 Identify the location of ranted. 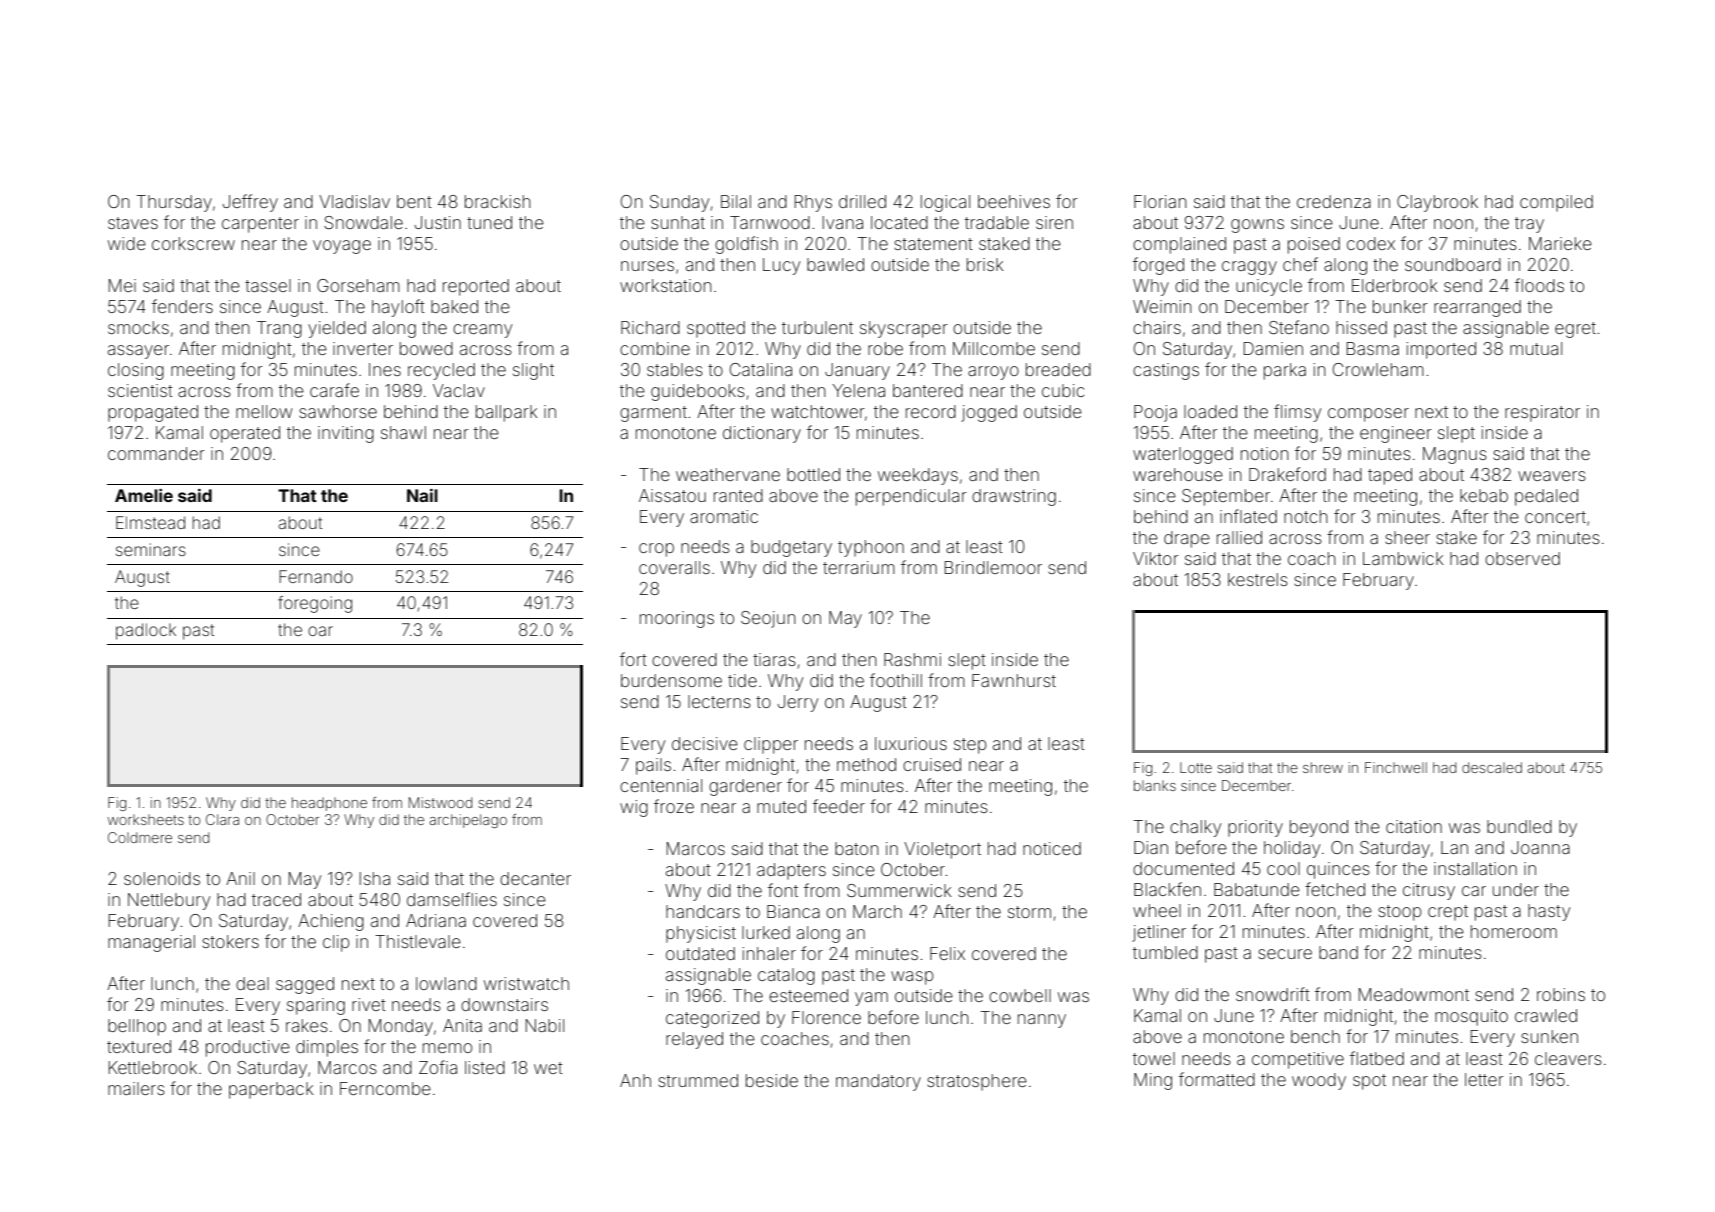
(738, 495).
